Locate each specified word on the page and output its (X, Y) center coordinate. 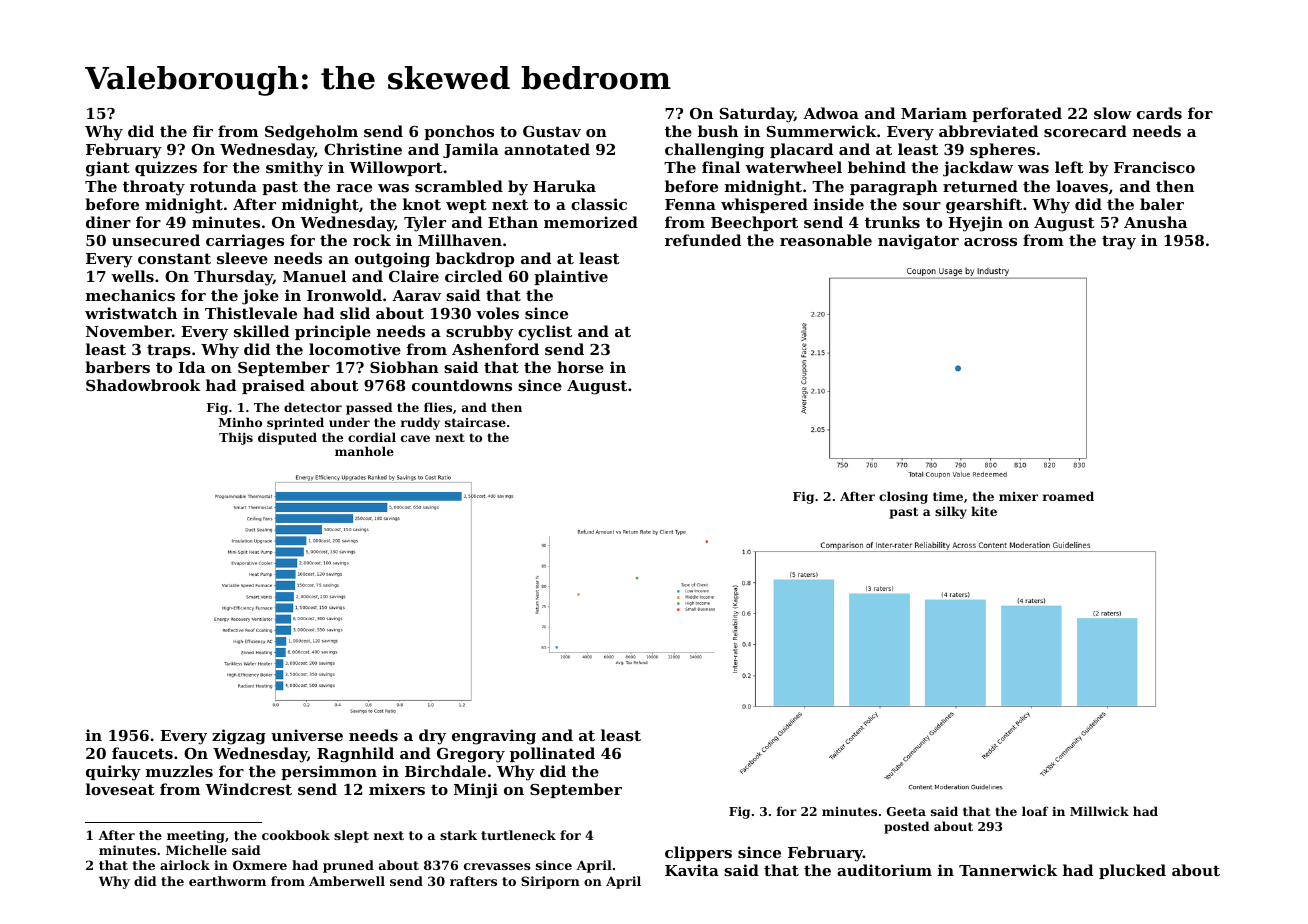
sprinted (295, 423)
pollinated (552, 754)
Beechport (754, 223)
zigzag (239, 737)
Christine (363, 149)
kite (984, 511)
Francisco (1154, 167)
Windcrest (248, 789)
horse (580, 367)
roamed (1068, 496)
